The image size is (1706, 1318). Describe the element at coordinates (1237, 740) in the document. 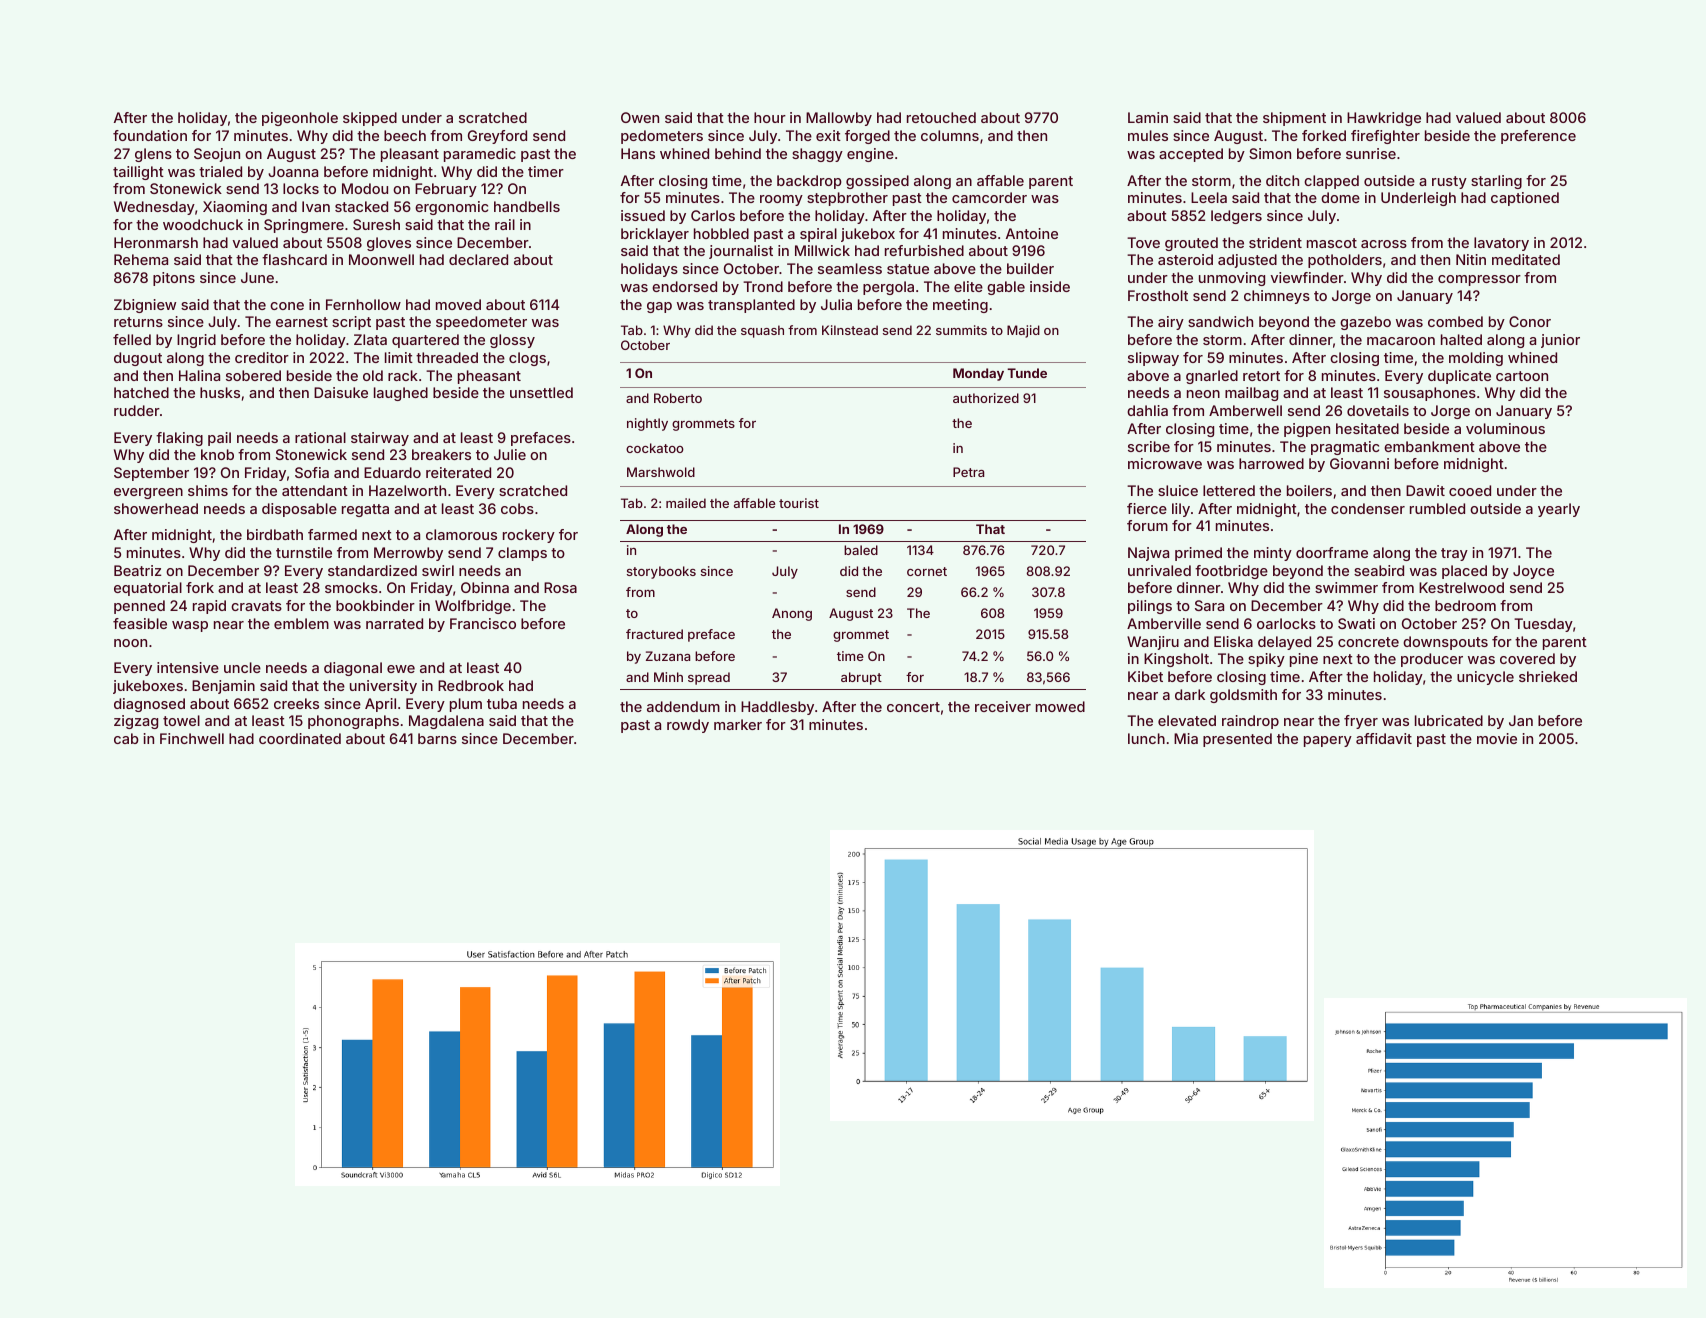

I see `presented` at that location.
